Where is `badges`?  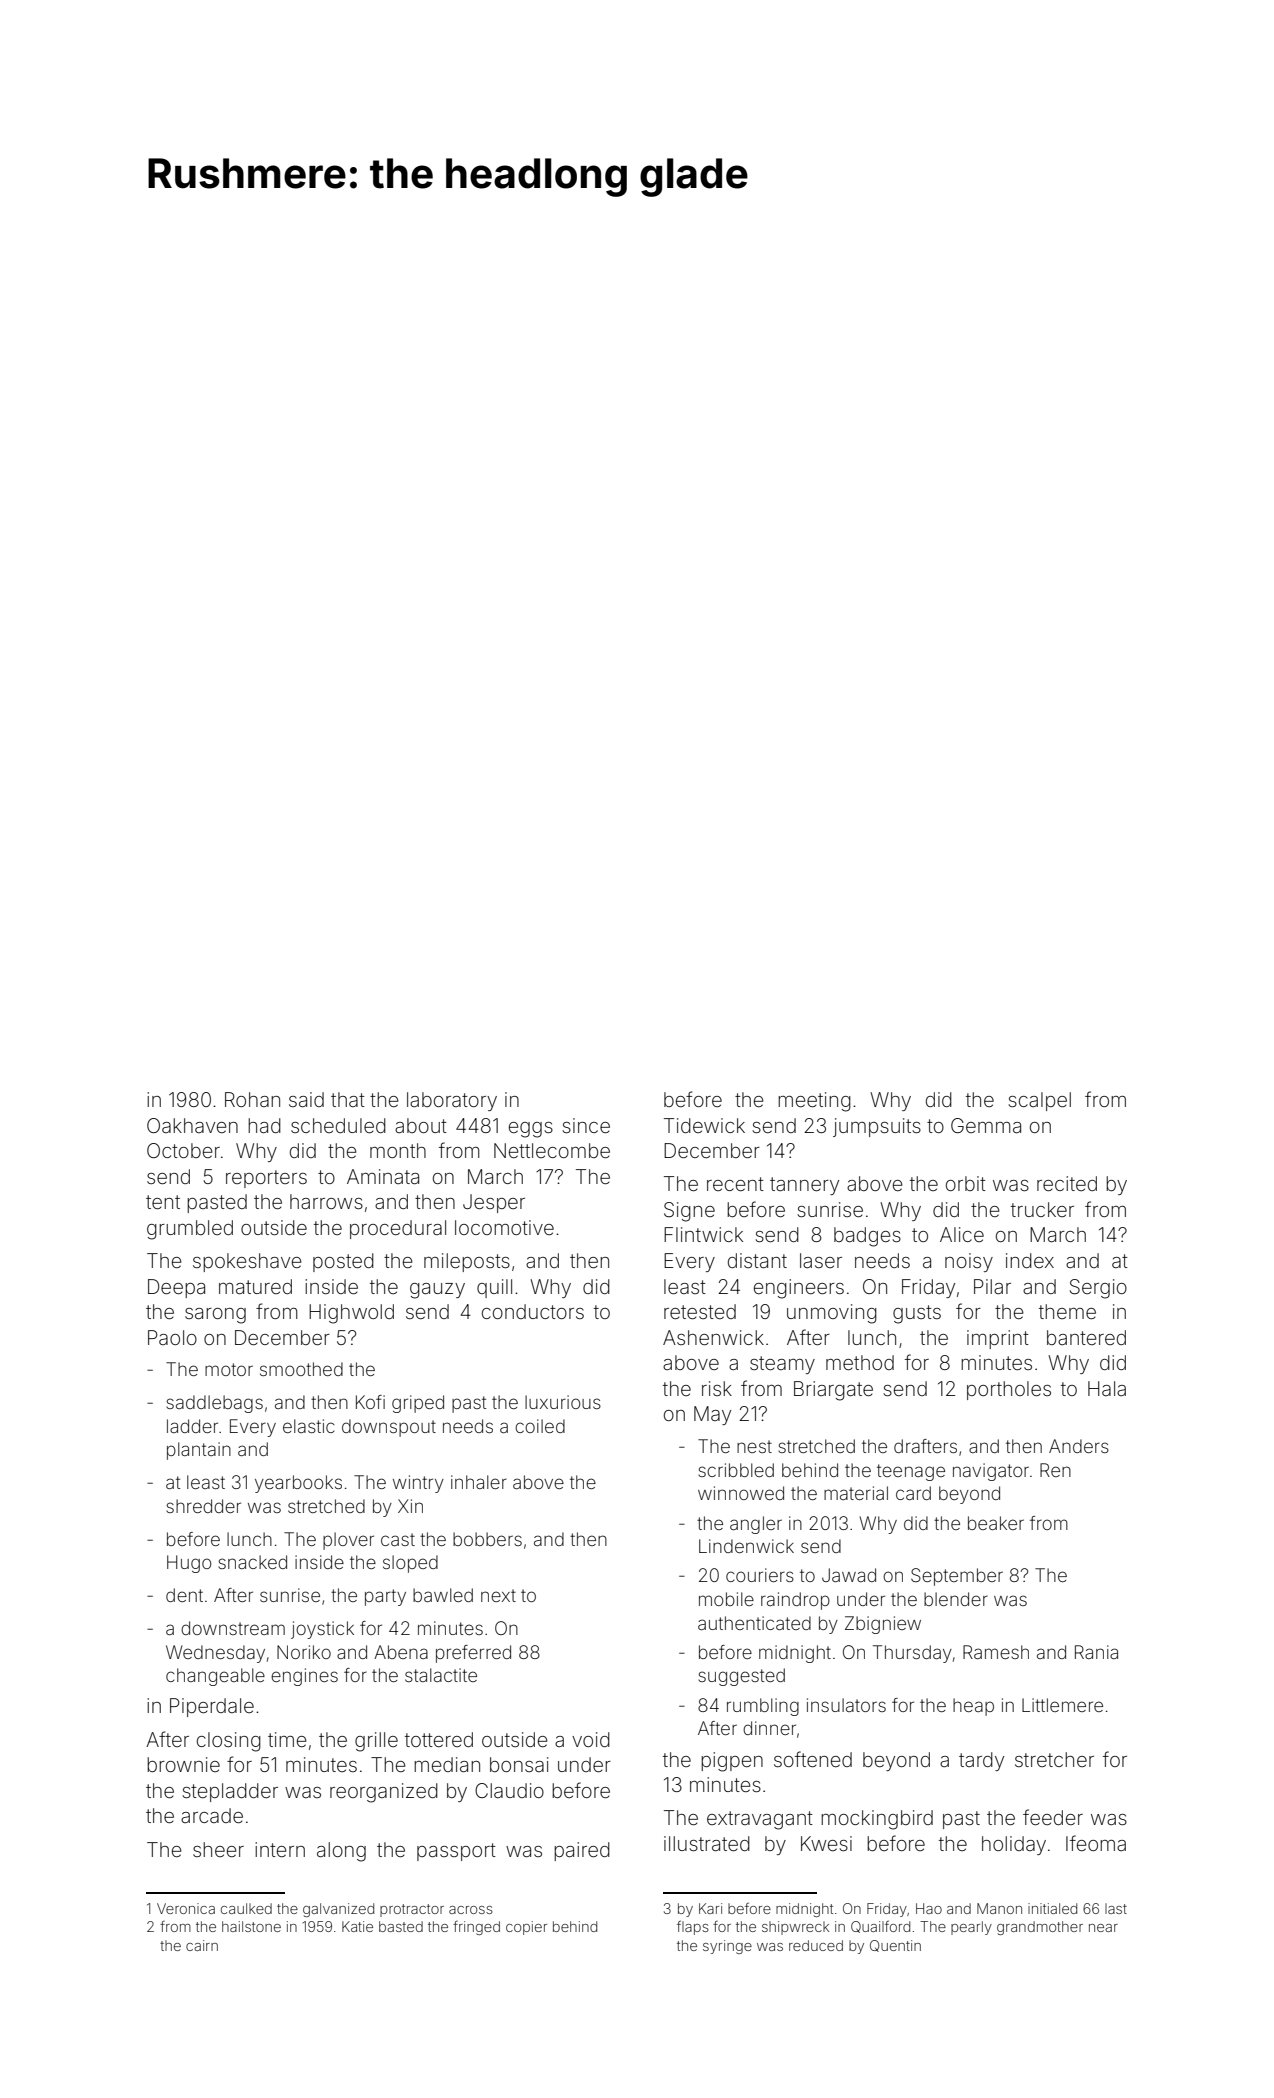
badges is located at coordinates (867, 1237).
